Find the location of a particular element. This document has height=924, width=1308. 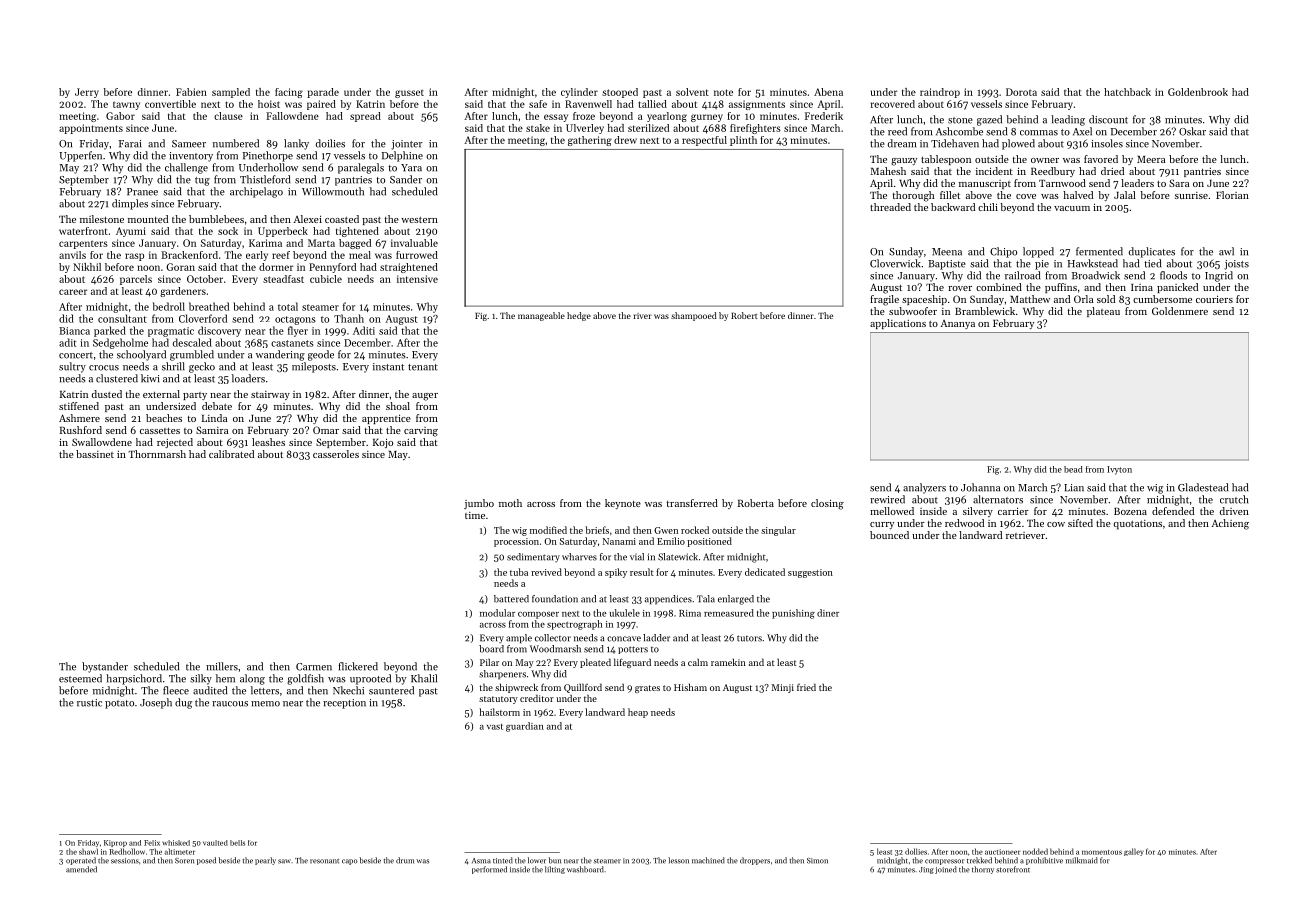

Upperfen is located at coordinates (80, 156).
